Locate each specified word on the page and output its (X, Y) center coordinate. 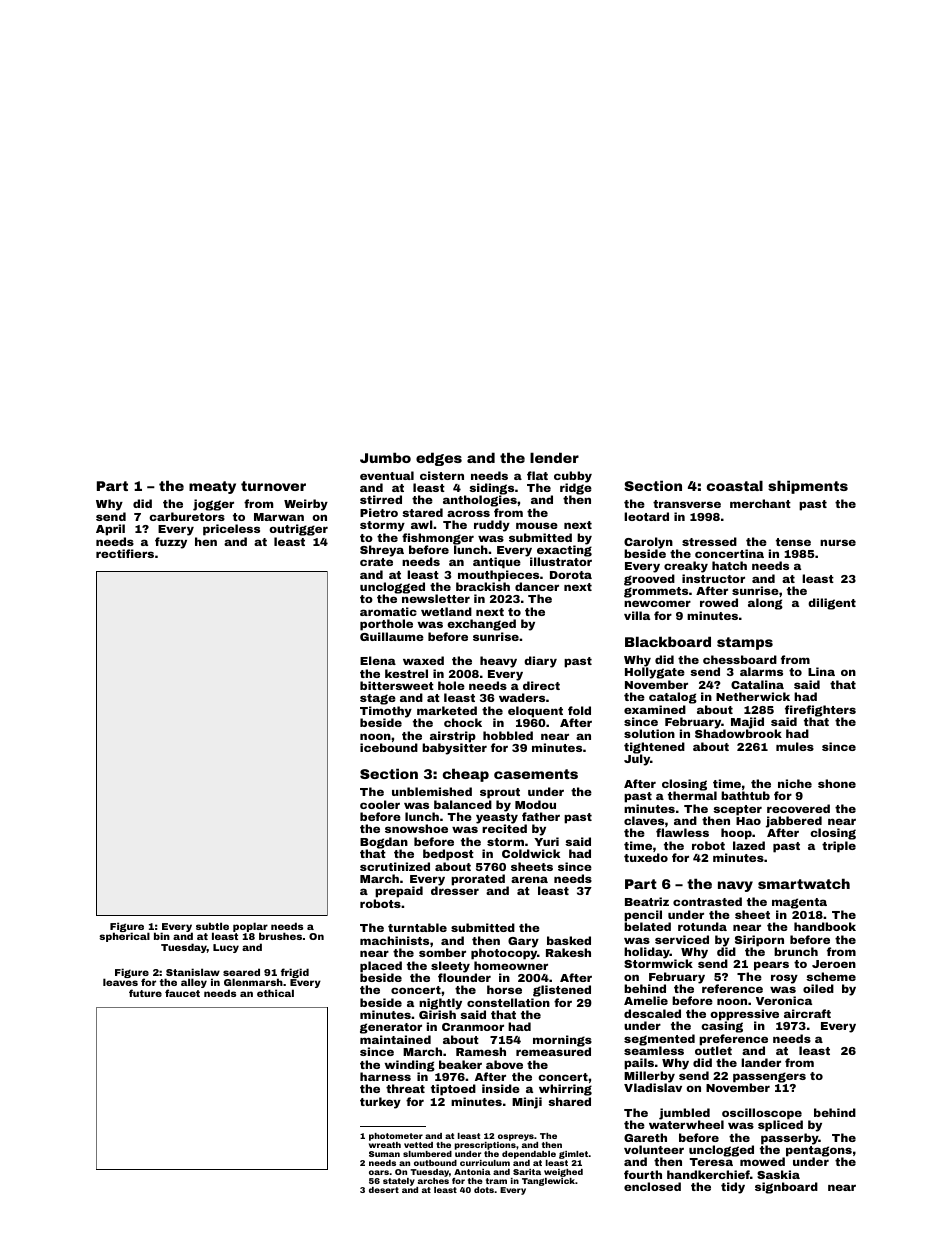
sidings (491, 489)
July (637, 760)
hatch (729, 565)
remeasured (553, 1051)
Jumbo (385, 457)
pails (639, 1064)
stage (378, 699)
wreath (385, 1145)
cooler (380, 804)
